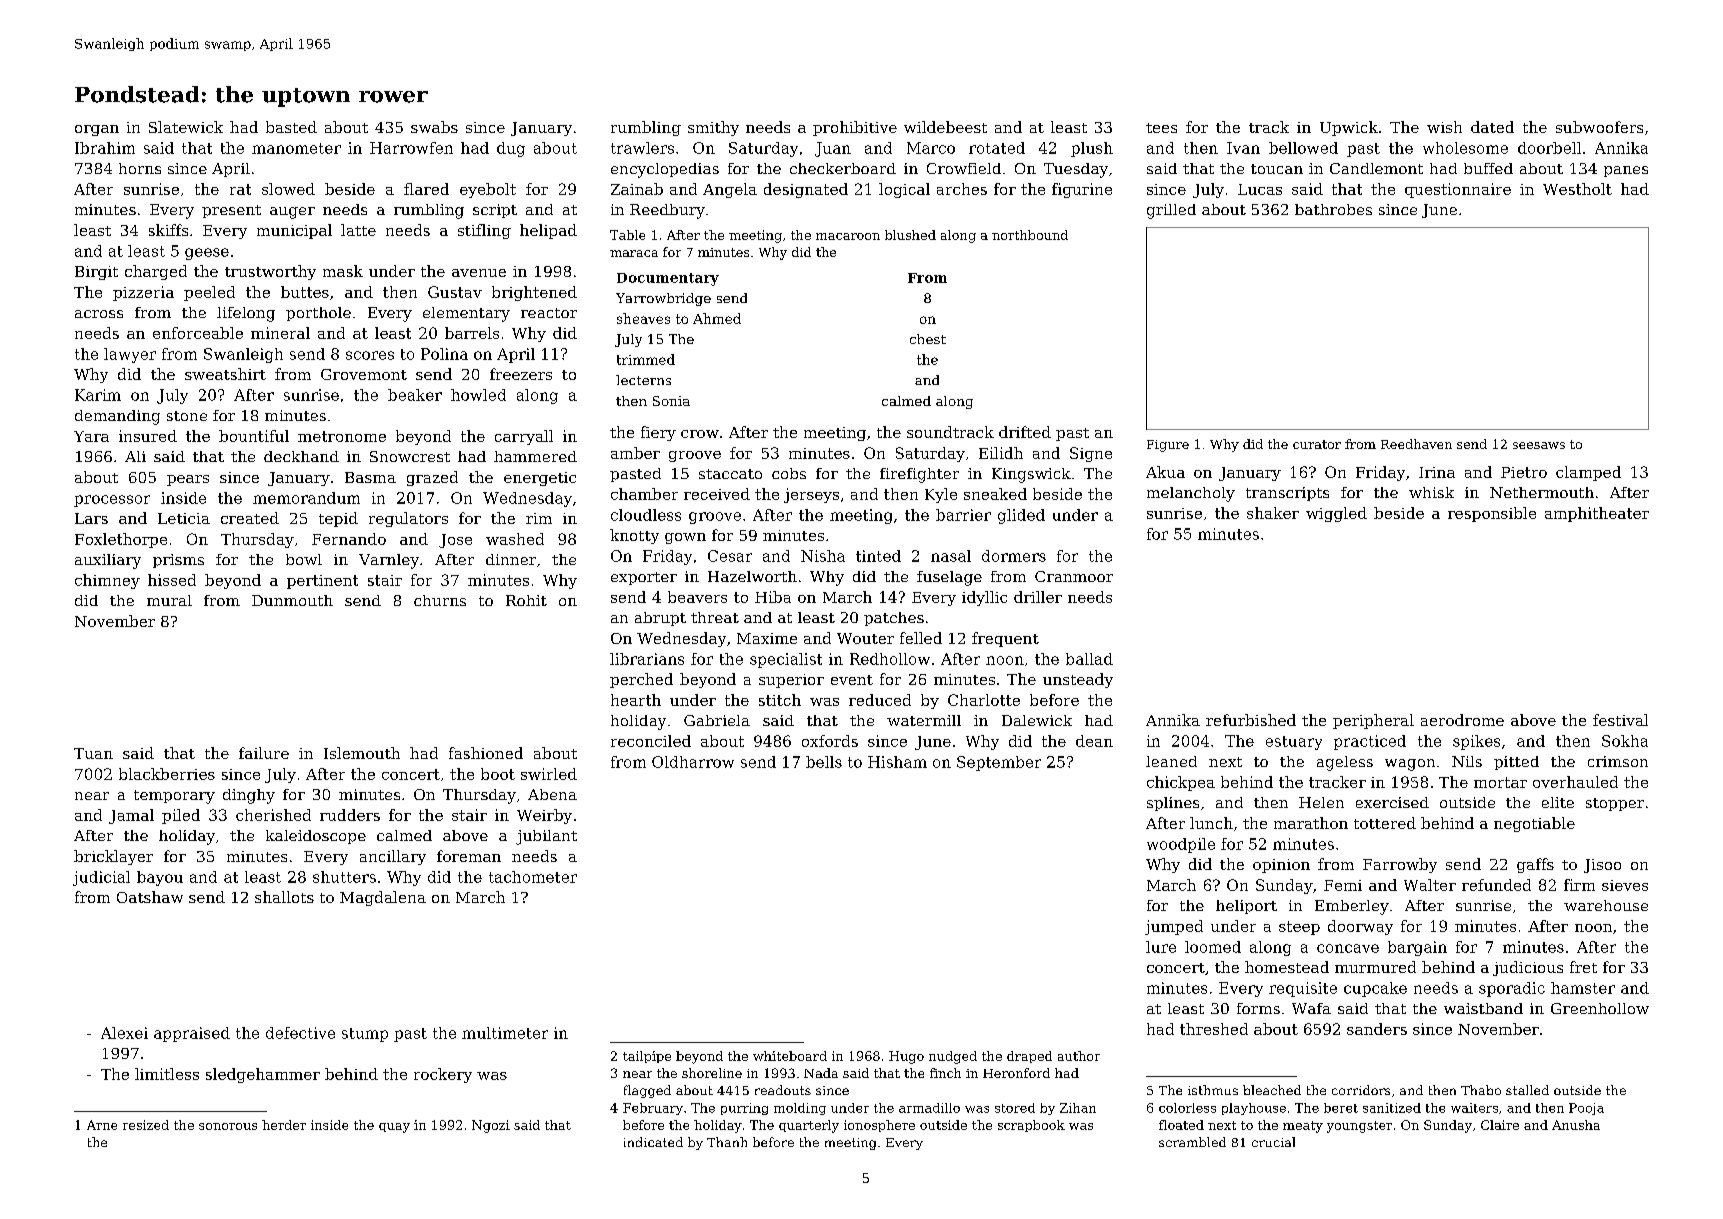 This document has height=1219, width=1723. Describe the element at coordinates (169, 600) in the document. I see `mural` at that location.
